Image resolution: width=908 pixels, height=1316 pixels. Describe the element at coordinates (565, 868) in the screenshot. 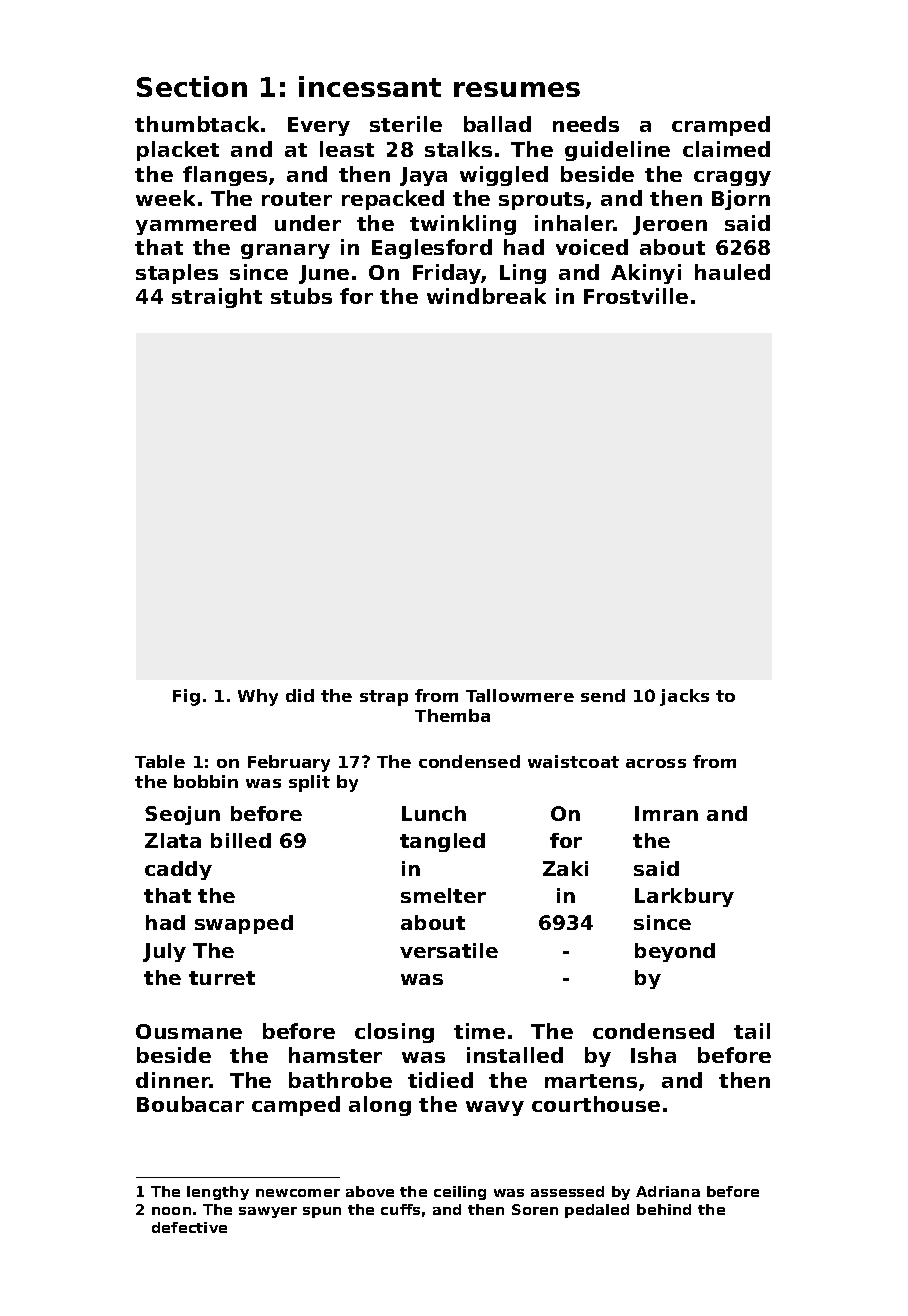

I see `Zaki` at that location.
